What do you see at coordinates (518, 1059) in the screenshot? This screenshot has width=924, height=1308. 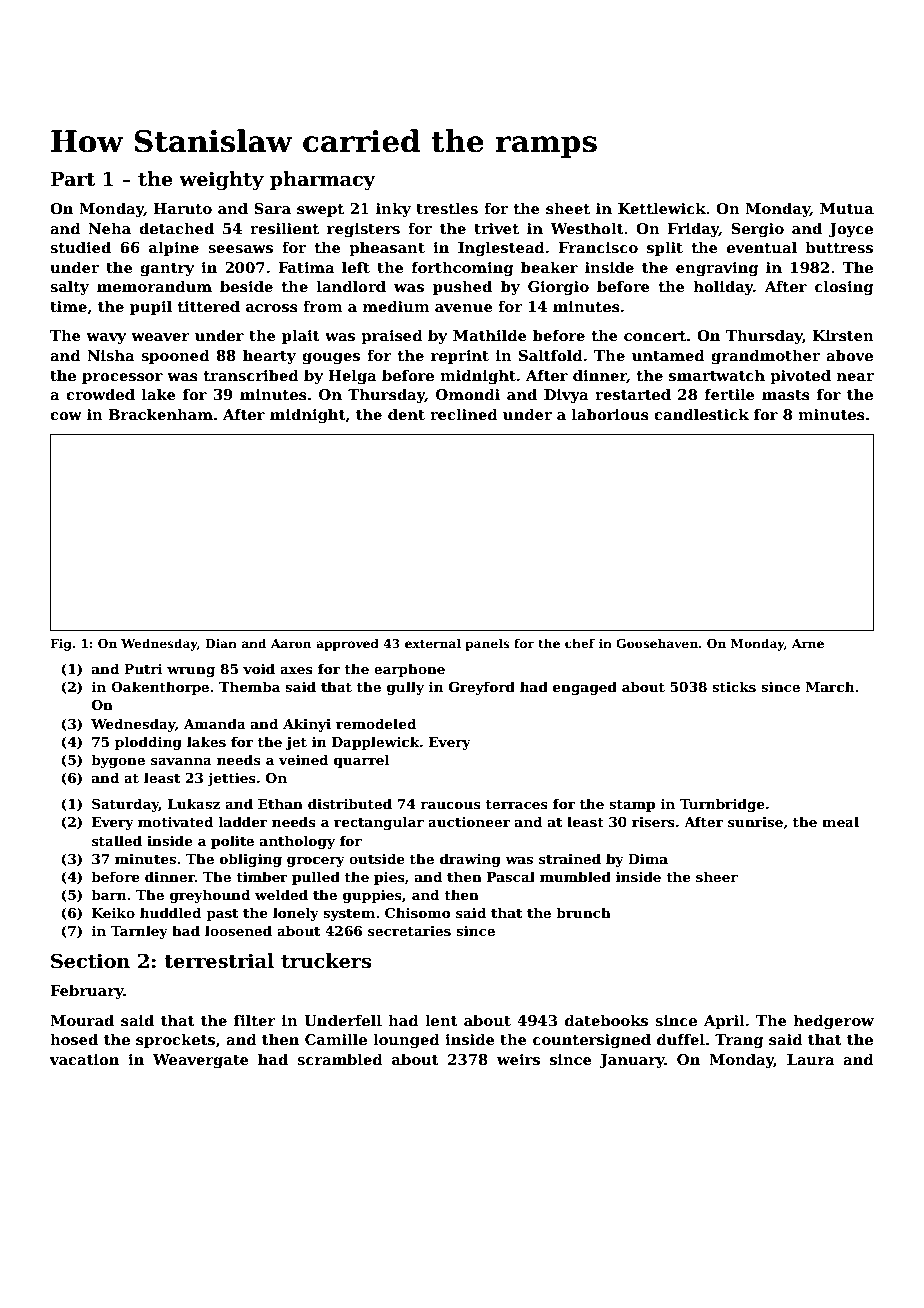 I see `weirs` at bounding box center [518, 1059].
